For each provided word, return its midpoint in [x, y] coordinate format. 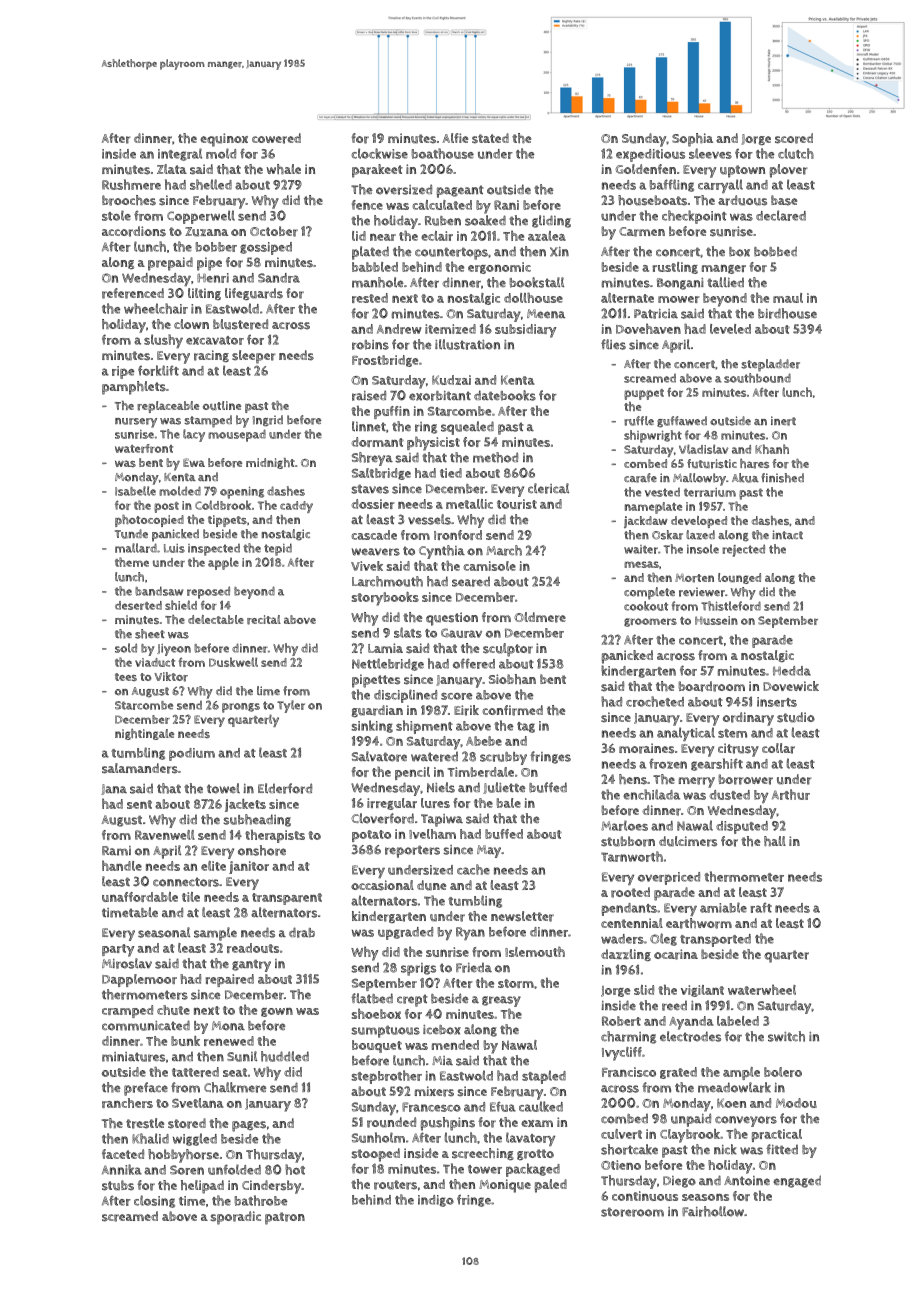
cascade [374, 535]
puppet [644, 394]
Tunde [131, 534]
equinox [224, 140]
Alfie [455, 138]
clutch [796, 153]
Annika [122, 1169]
